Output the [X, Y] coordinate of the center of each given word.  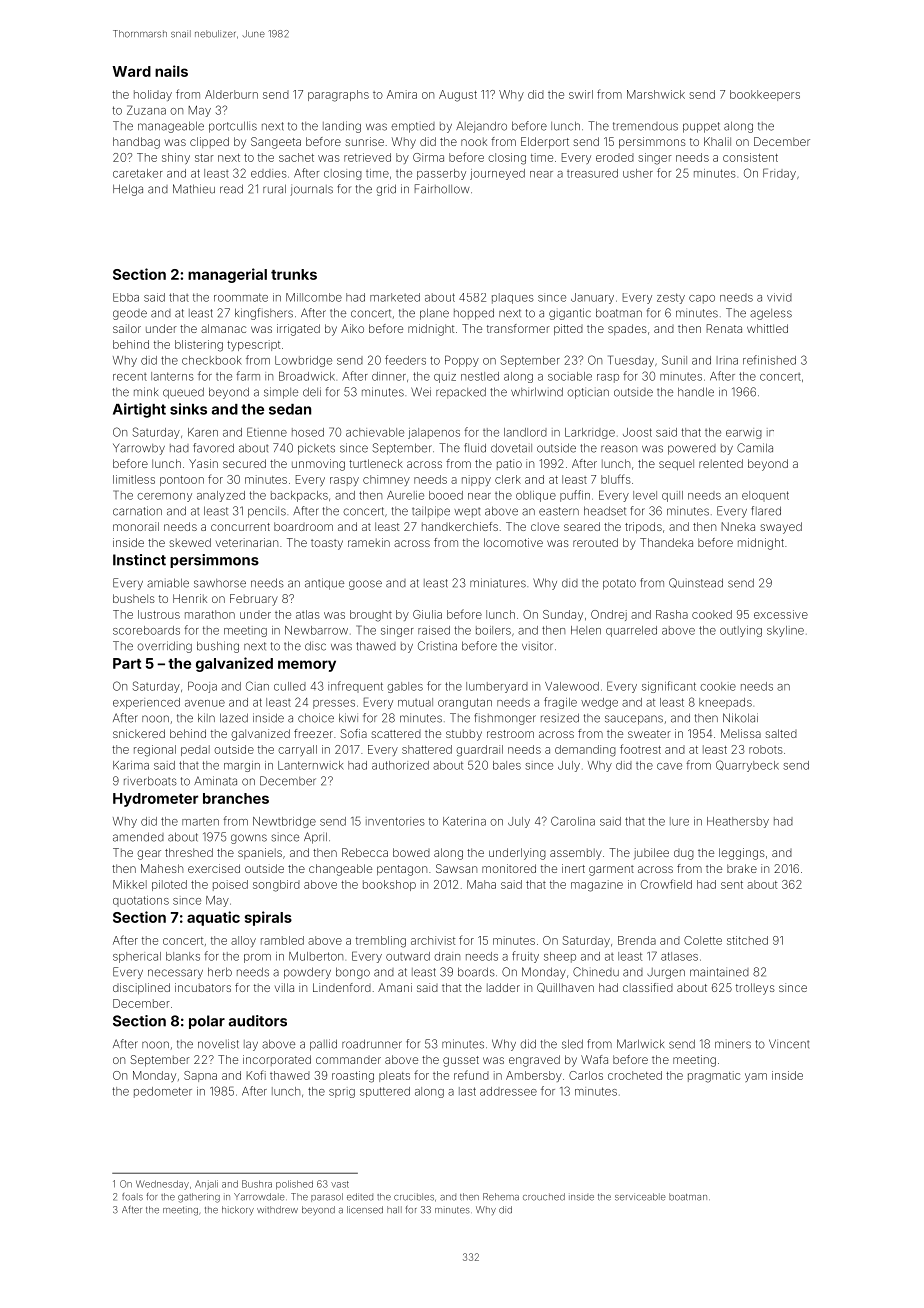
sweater [649, 734]
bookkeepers [765, 95]
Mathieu [194, 189]
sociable [570, 376]
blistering [199, 346]
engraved [534, 1061]
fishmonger [505, 719]
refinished [769, 360]
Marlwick [640, 1044]
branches [236, 798]
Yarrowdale [259, 1197]
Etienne [267, 432]
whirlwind [537, 392]
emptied [413, 127]
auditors [258, 1021]
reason [619, 449]
